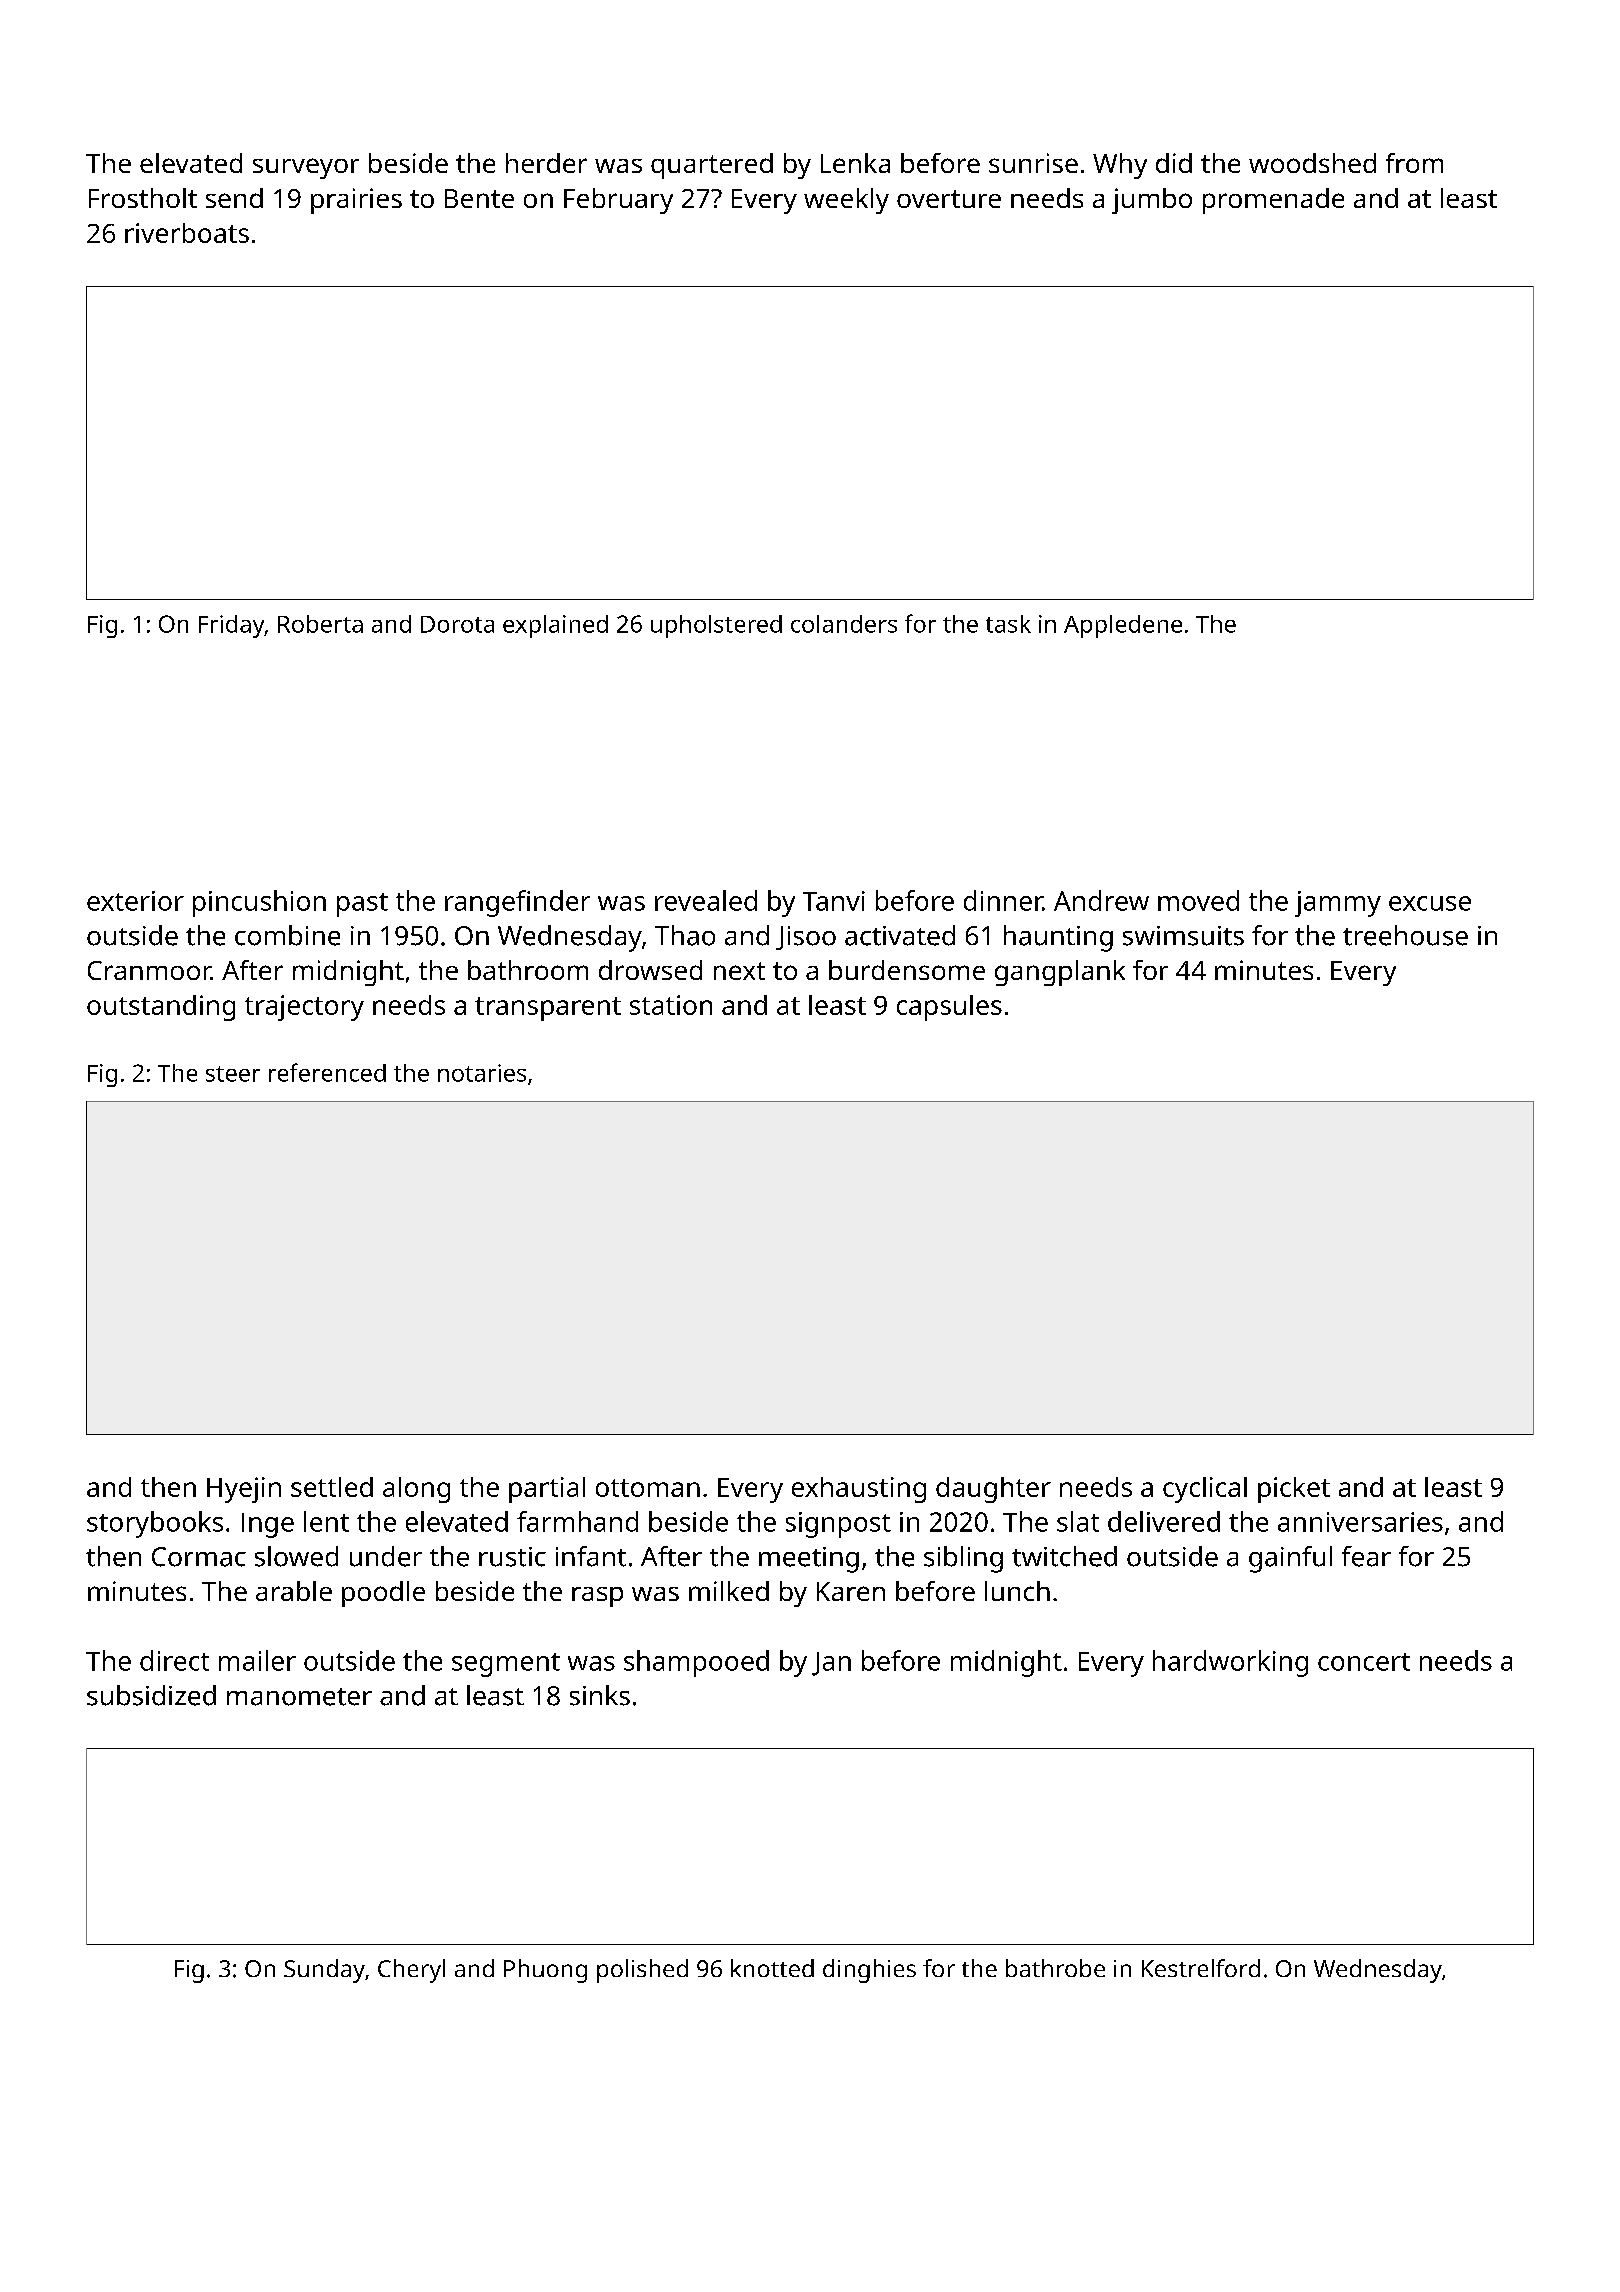  What do you see at coordinates (1205, 1490) in the page?
I see `cyclical` at bounding box center [1205, 1490].
